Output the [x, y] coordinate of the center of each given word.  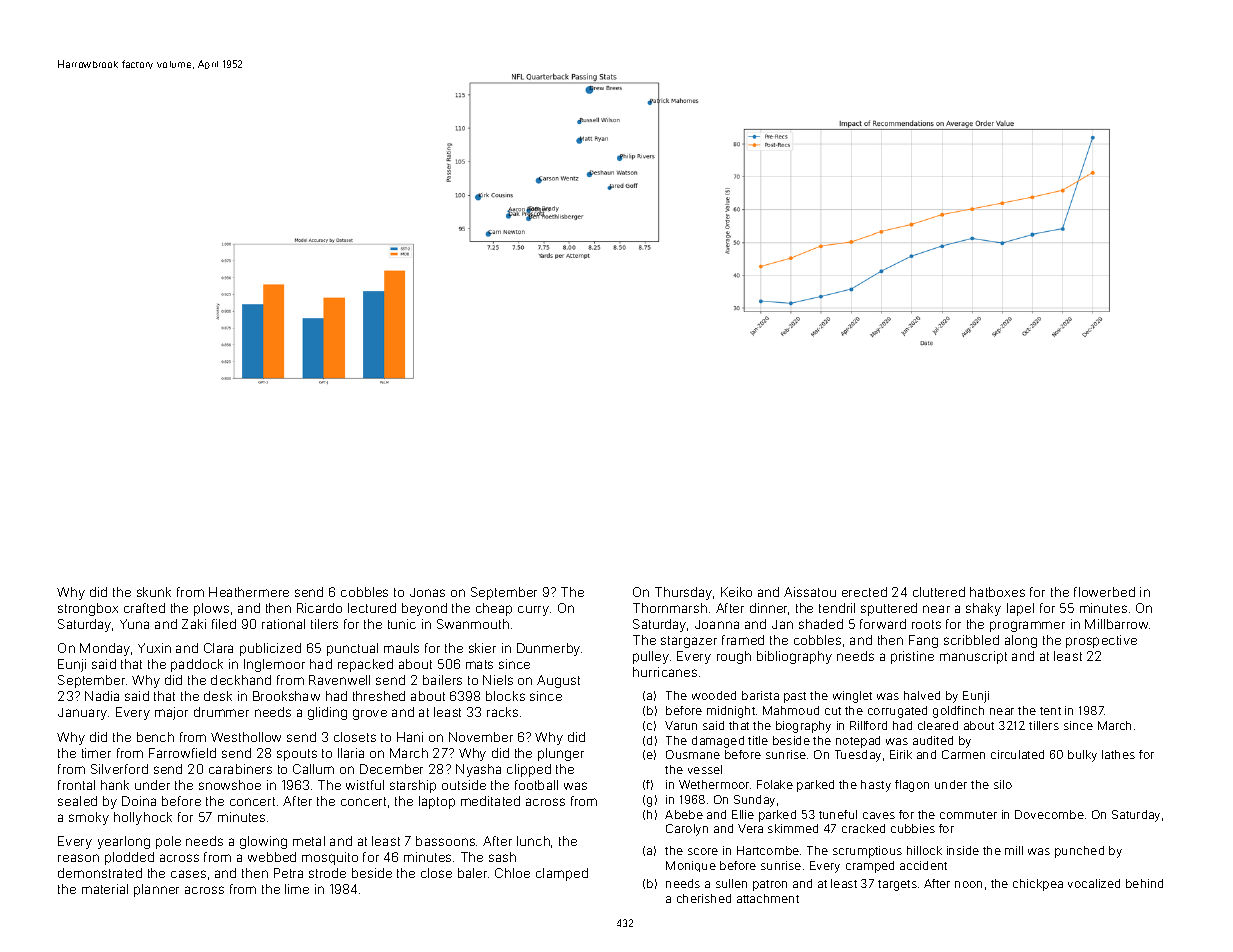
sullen [731, 883]
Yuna [134, 624]
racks [502, 712]
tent [1050, 711]
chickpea [1038, 885]
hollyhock [143, 818]
